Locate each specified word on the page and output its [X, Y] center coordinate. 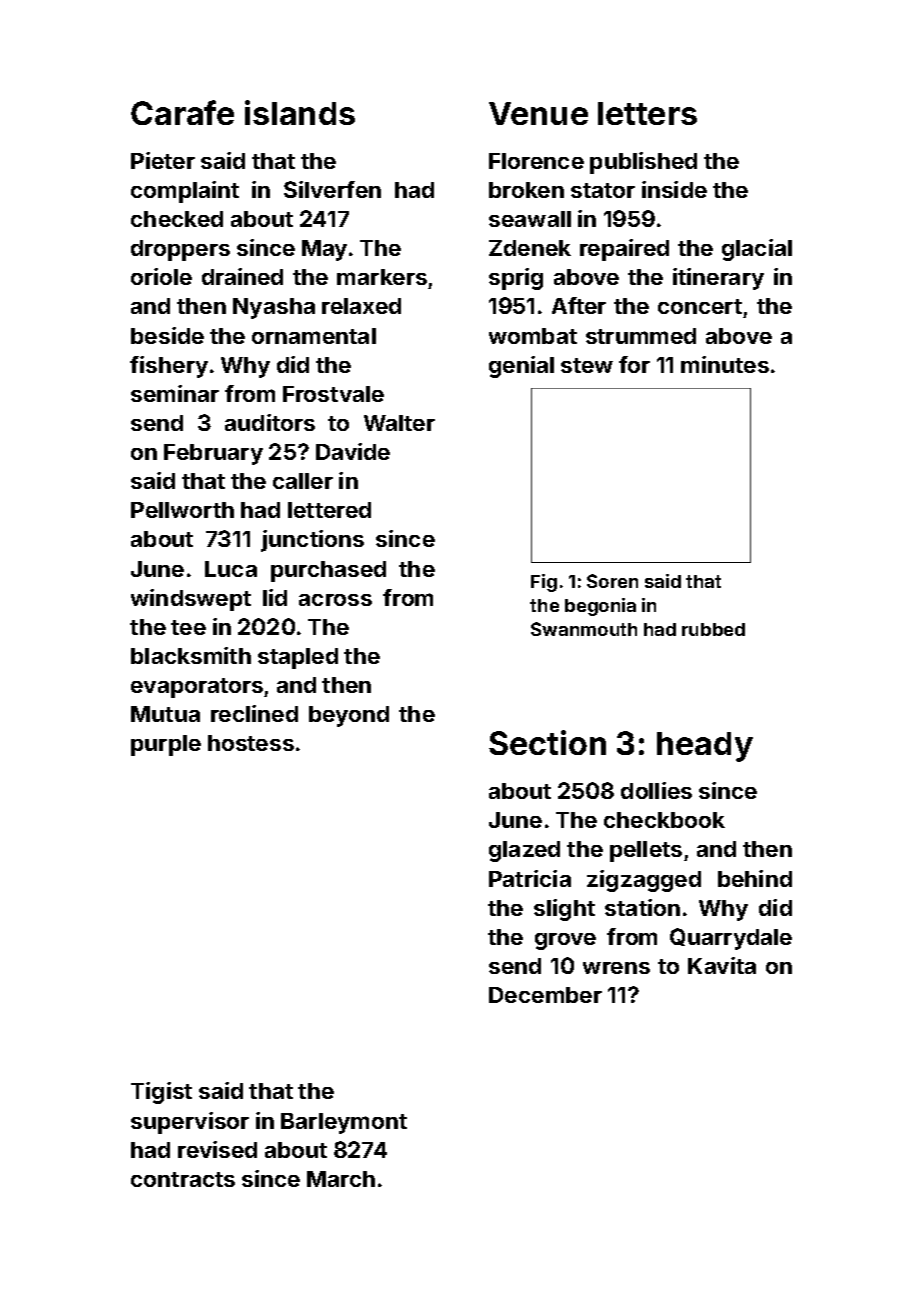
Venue [538, 113]
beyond [349, 716]
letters [647, 113]
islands [300, 112]
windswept [191, 600]
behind [755, 878]
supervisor [190, 1123]
